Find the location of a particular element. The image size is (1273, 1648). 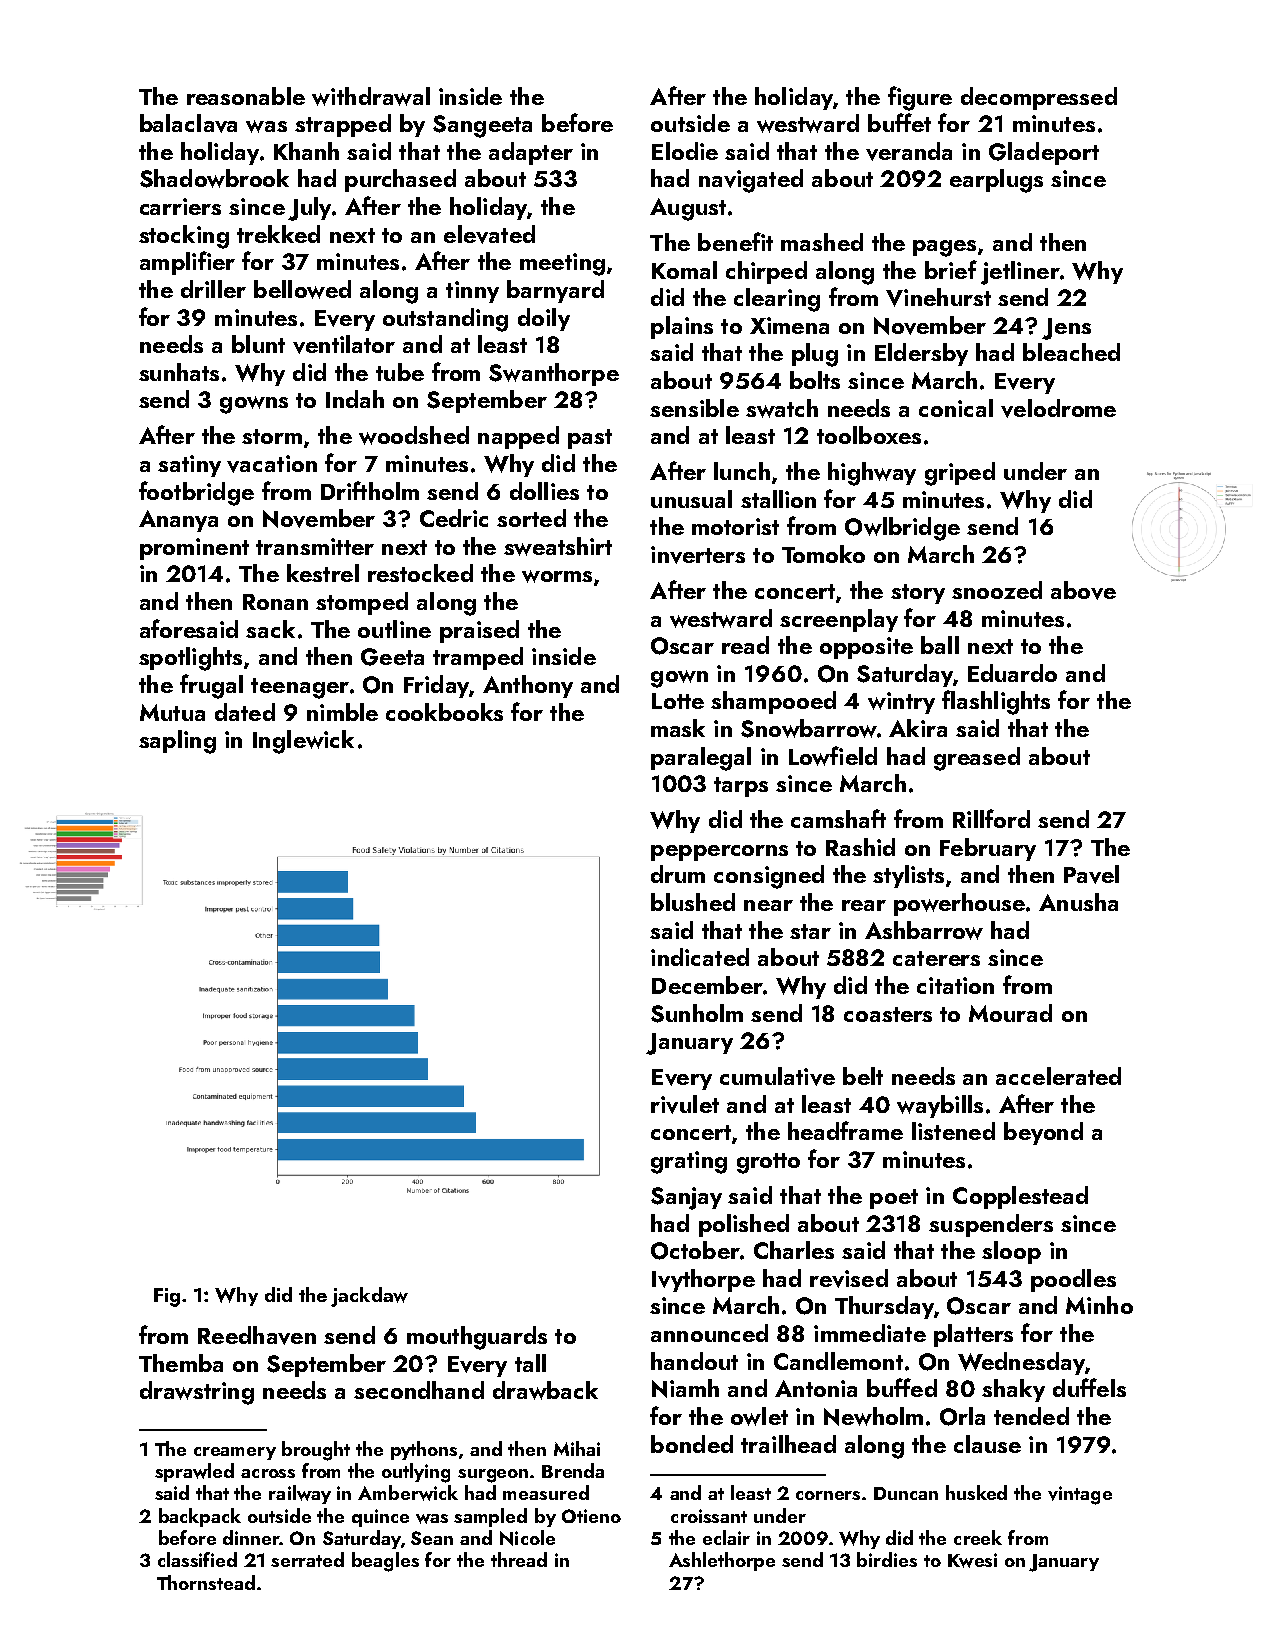

decompressed is located at coordinates (1039, 98).
